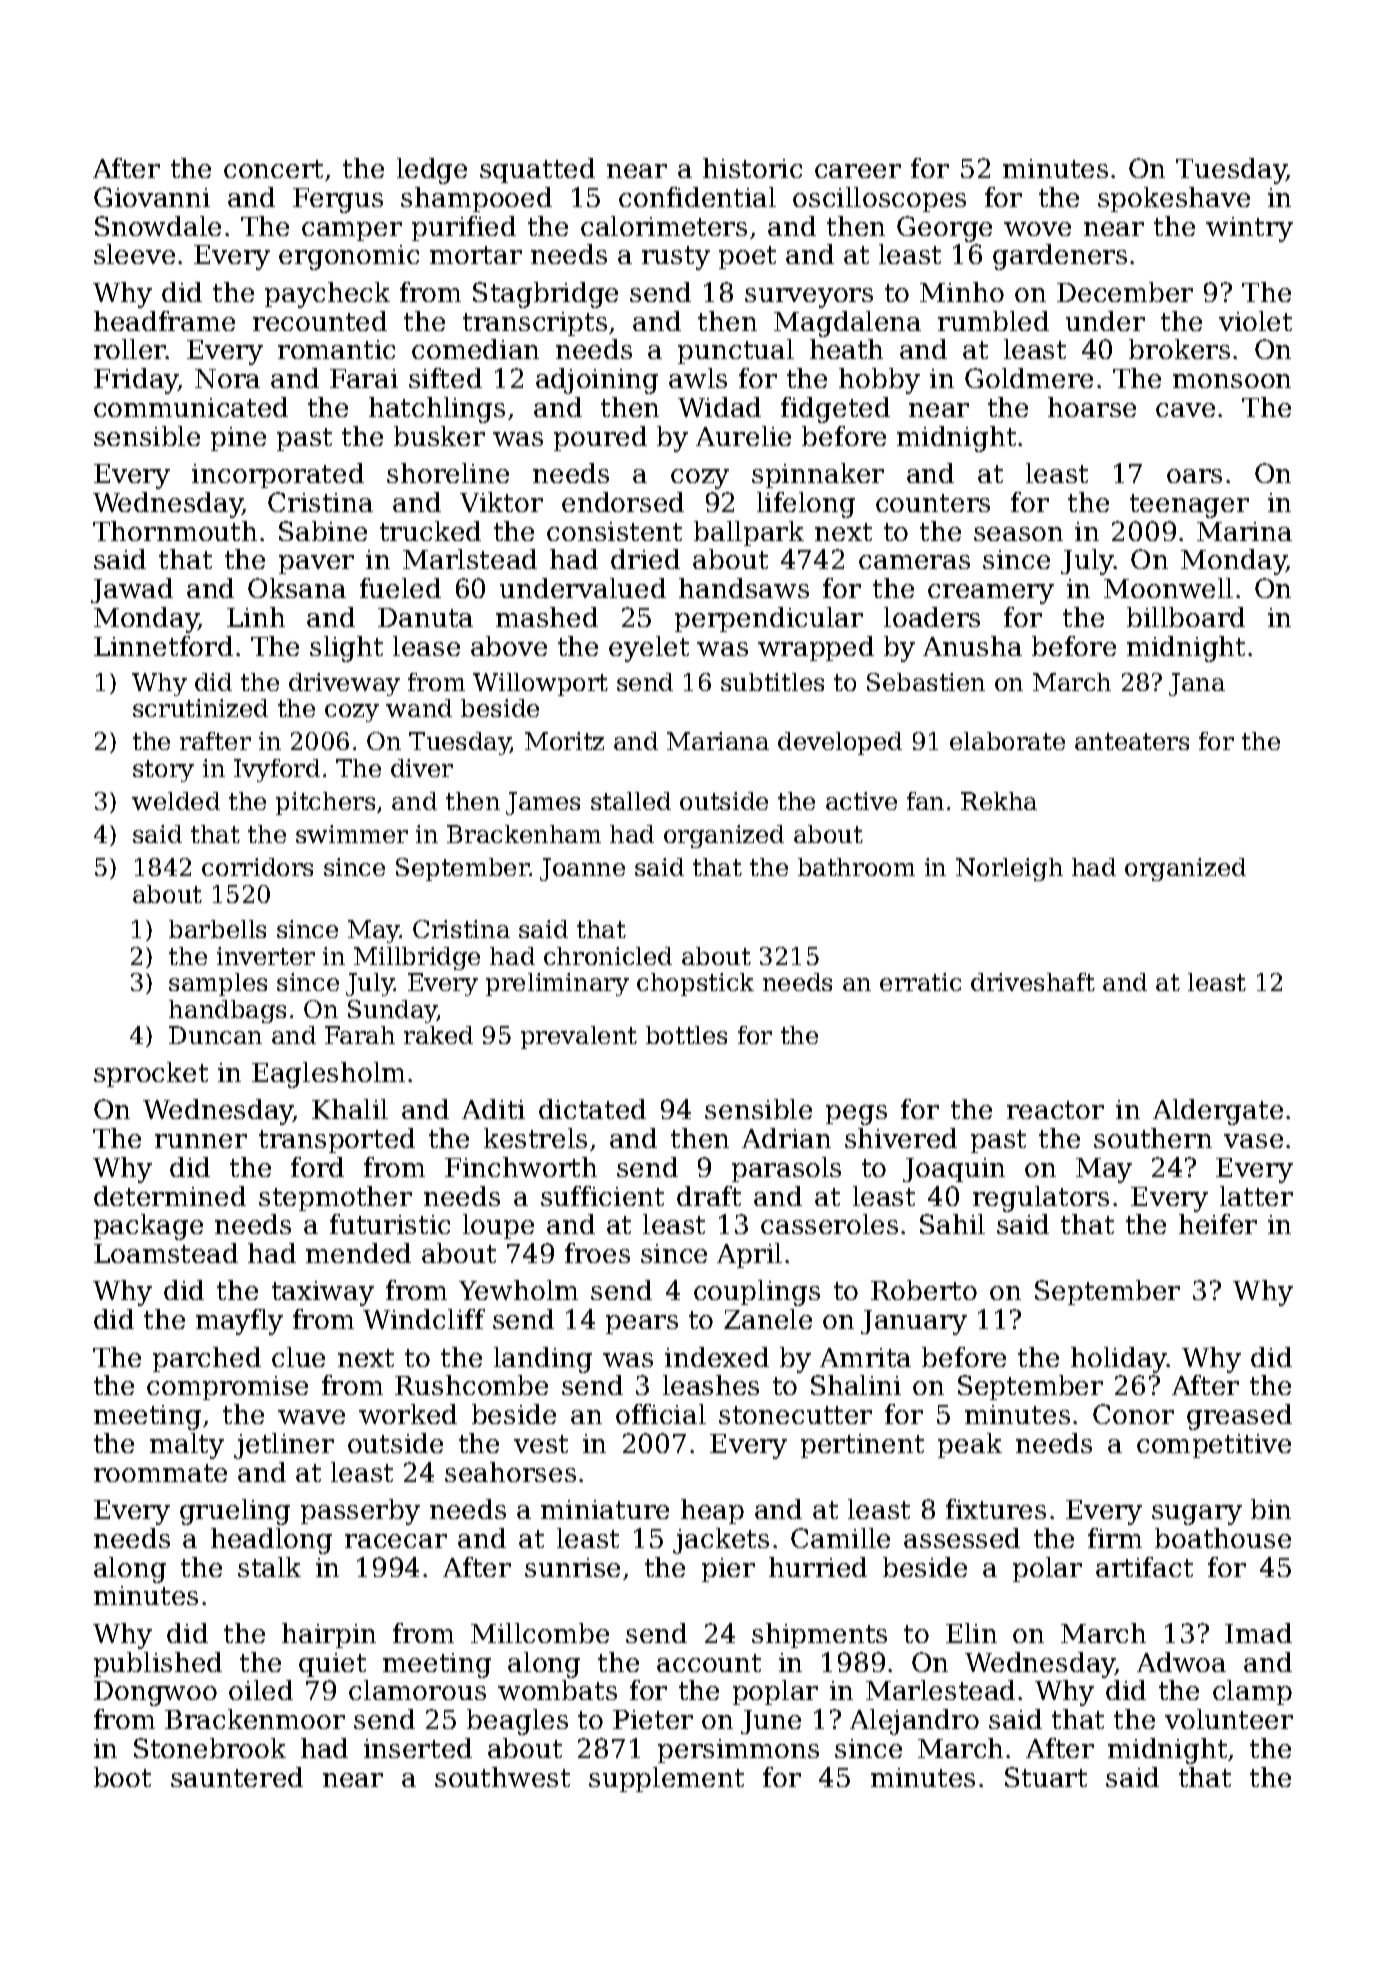 This screenshot has width=1386, height=1969. What do you see at coordinates (217, 929) in the screenshot?
I see `barbells` at bounding box center [217, 929].
